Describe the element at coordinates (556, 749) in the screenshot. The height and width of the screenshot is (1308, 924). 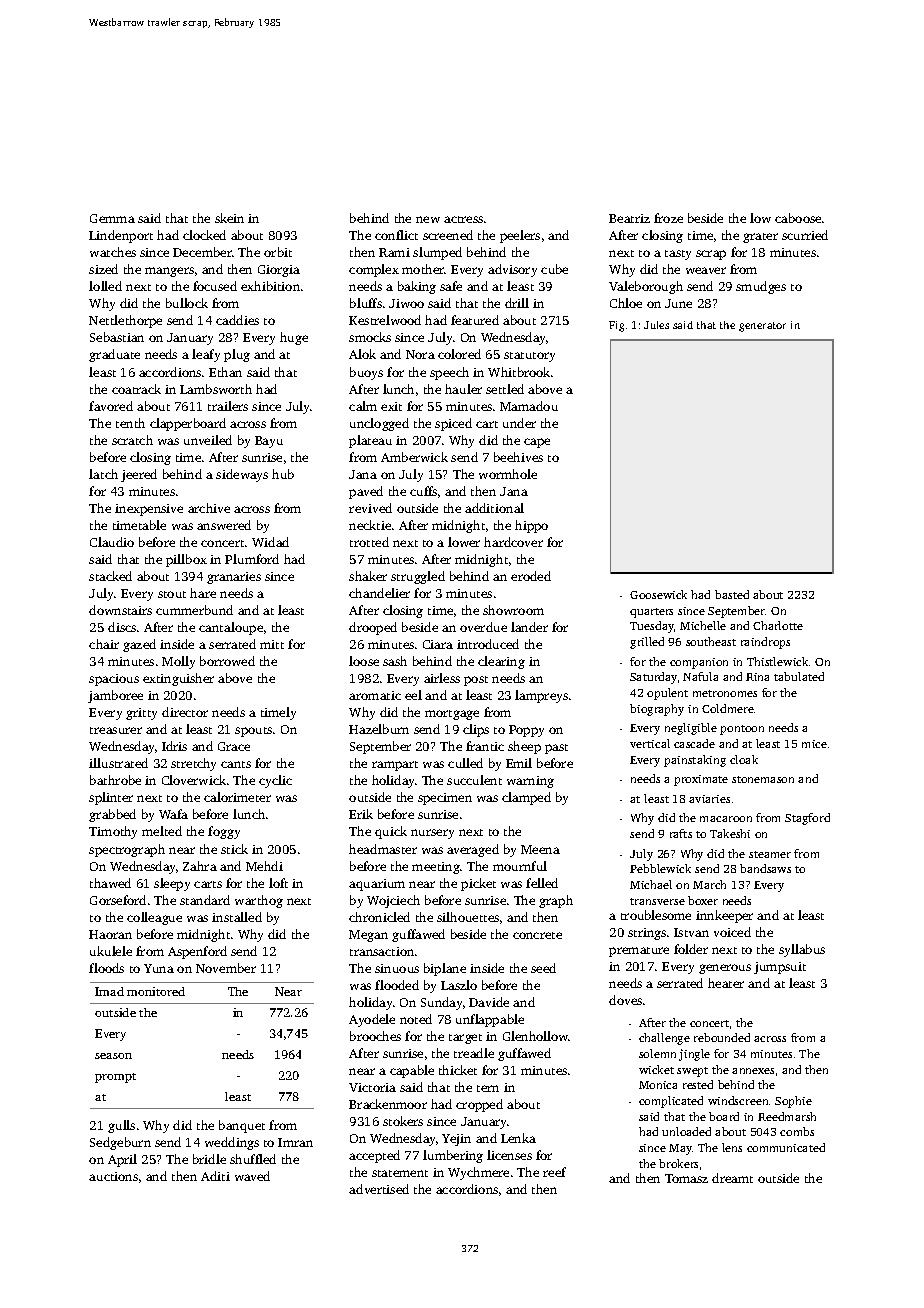
I see `past` at that location.
